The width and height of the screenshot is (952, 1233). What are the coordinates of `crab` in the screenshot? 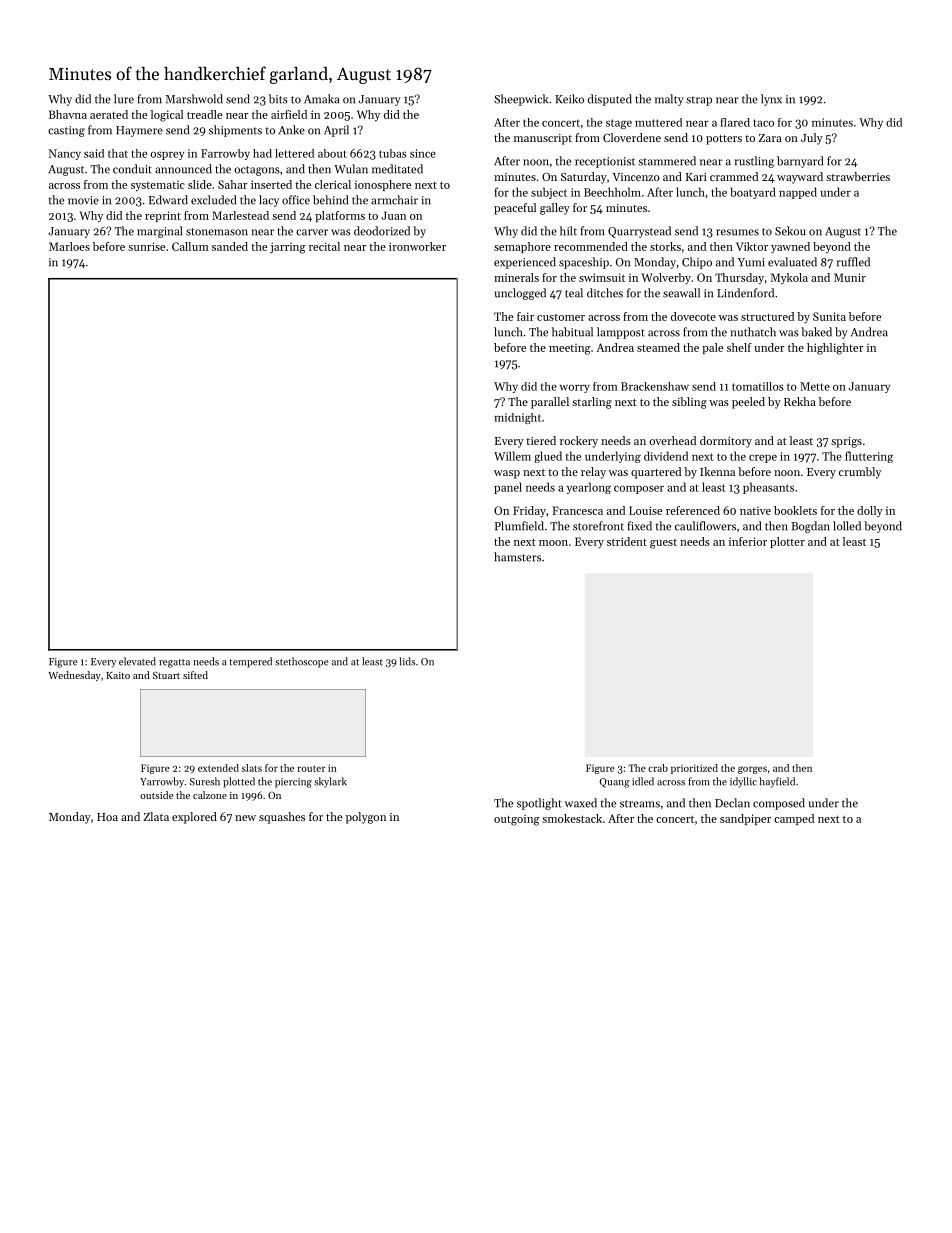 It's located at (658, 768).
